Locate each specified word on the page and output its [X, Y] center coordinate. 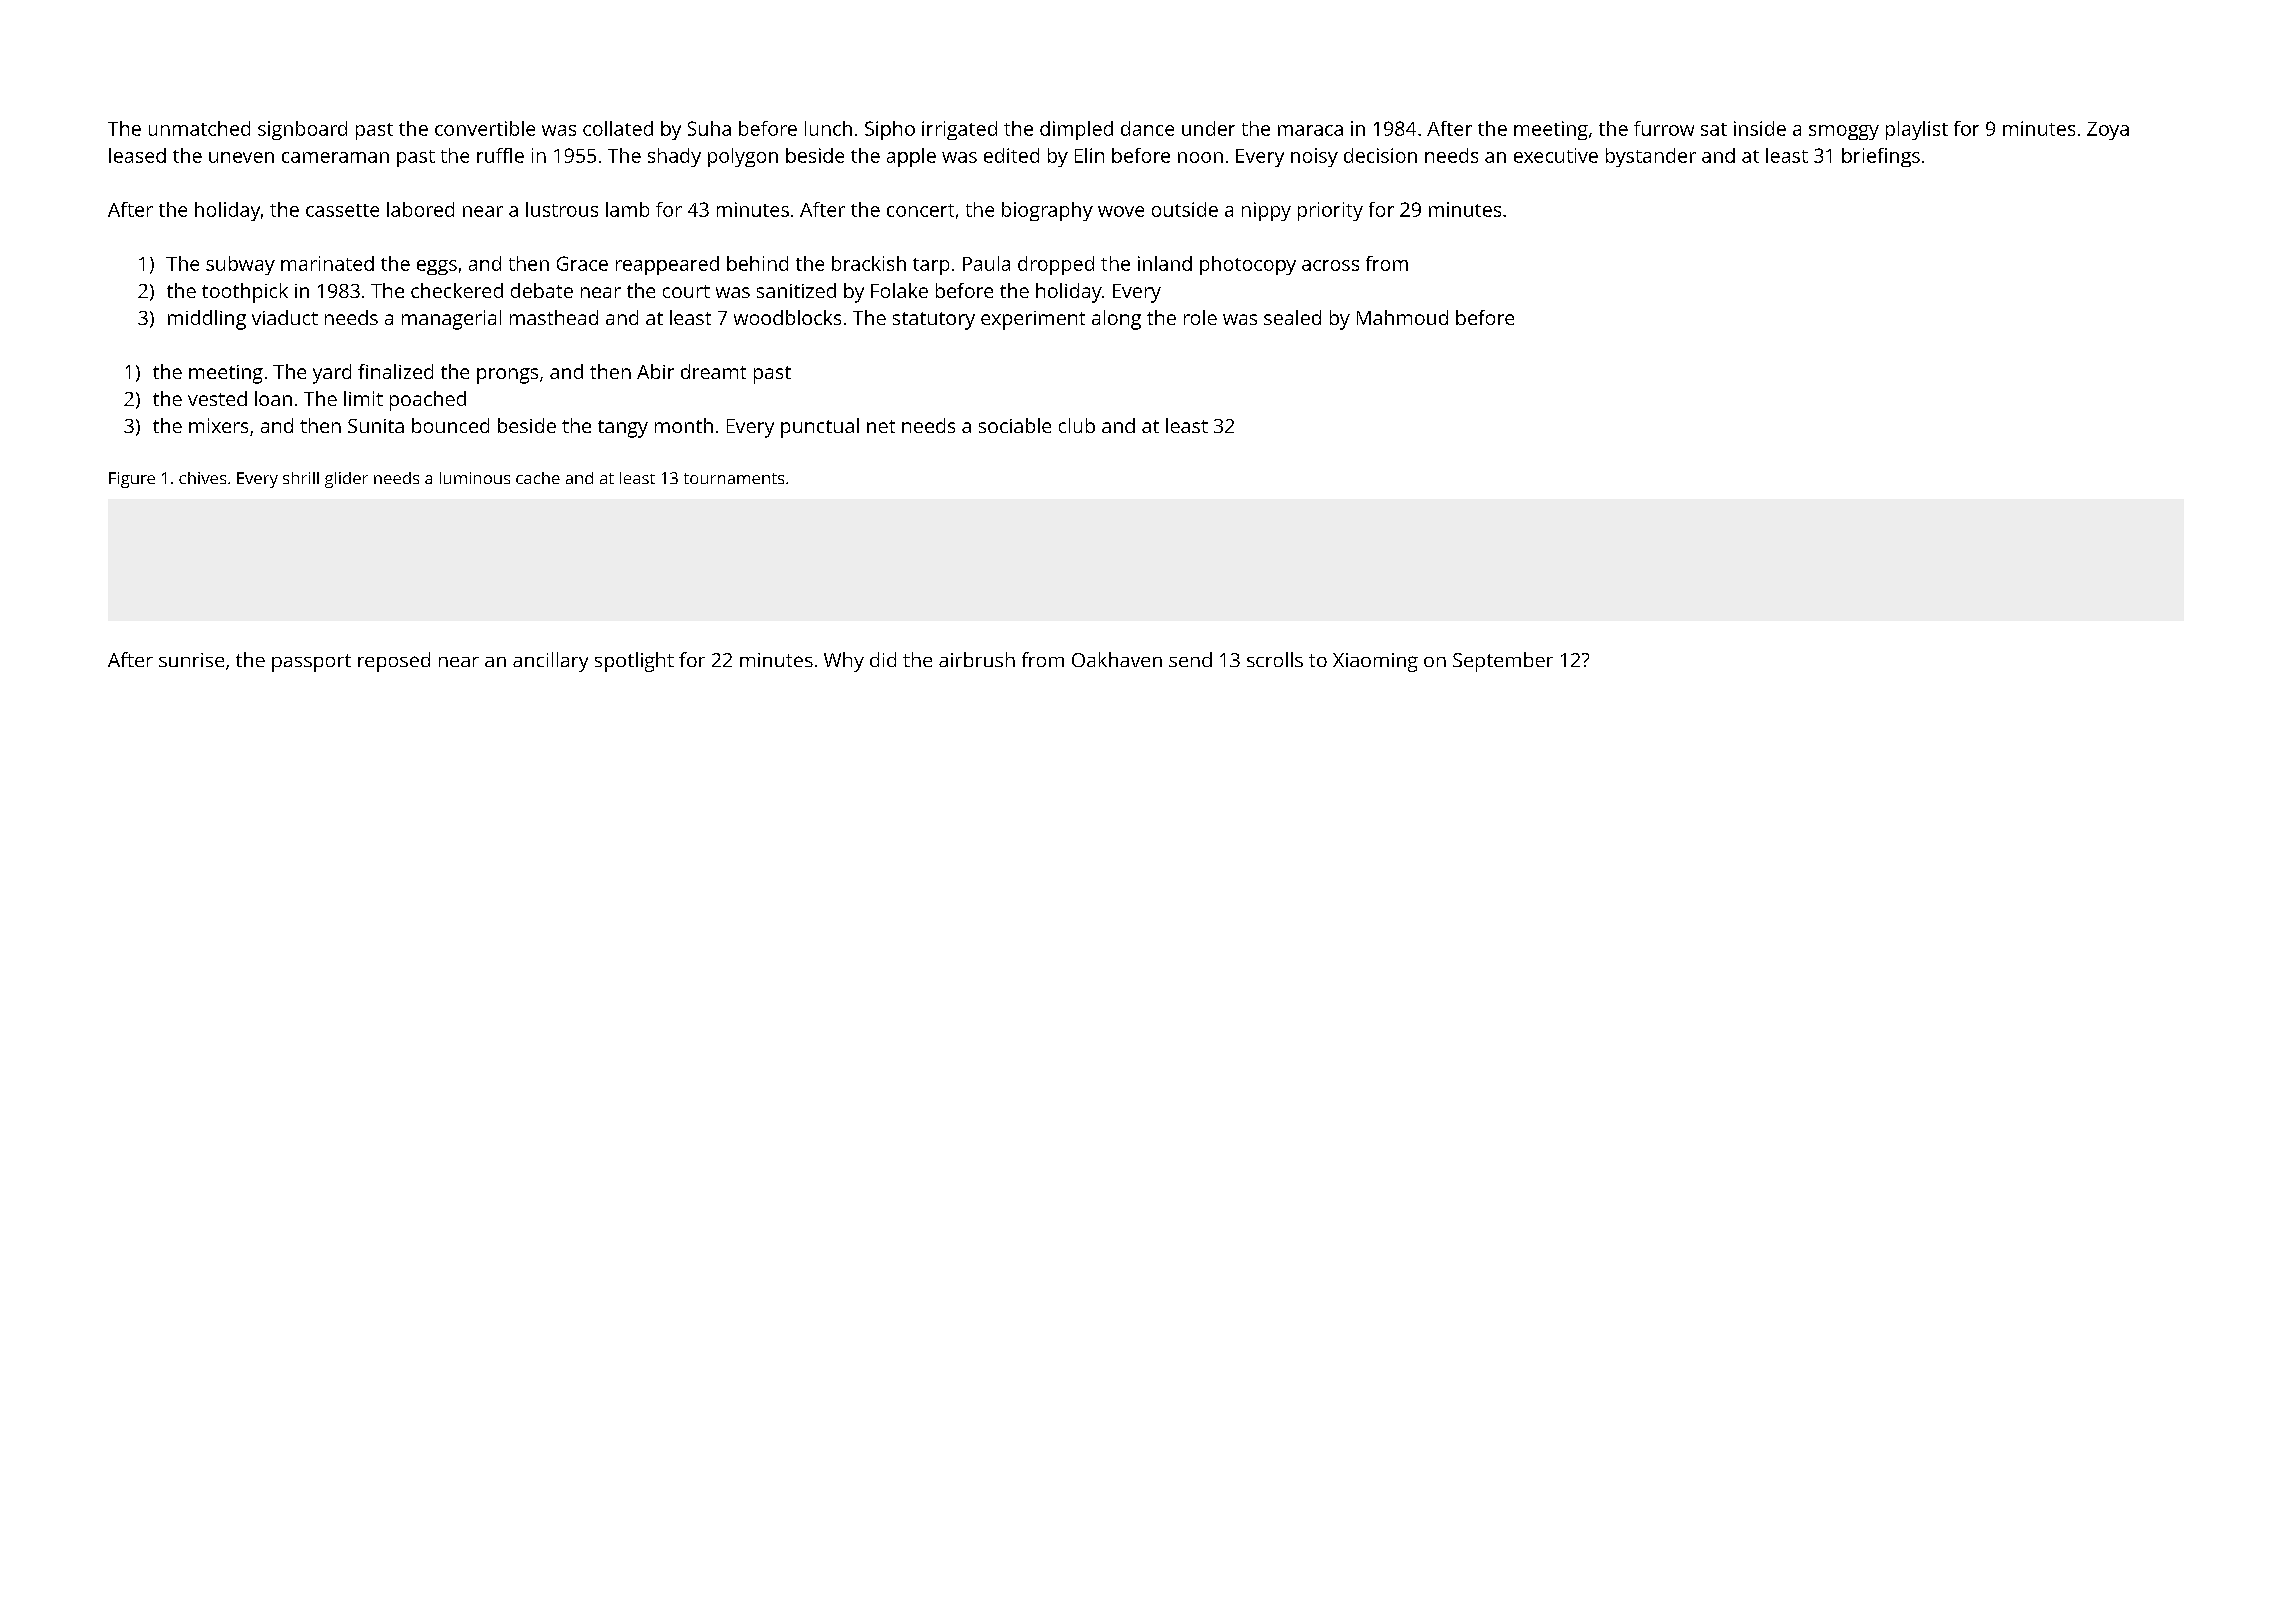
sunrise [191, 660]
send [1190, 659]
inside [1760, 128]
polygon [743, 157]
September [1503, 662]
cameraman [335, 157]
